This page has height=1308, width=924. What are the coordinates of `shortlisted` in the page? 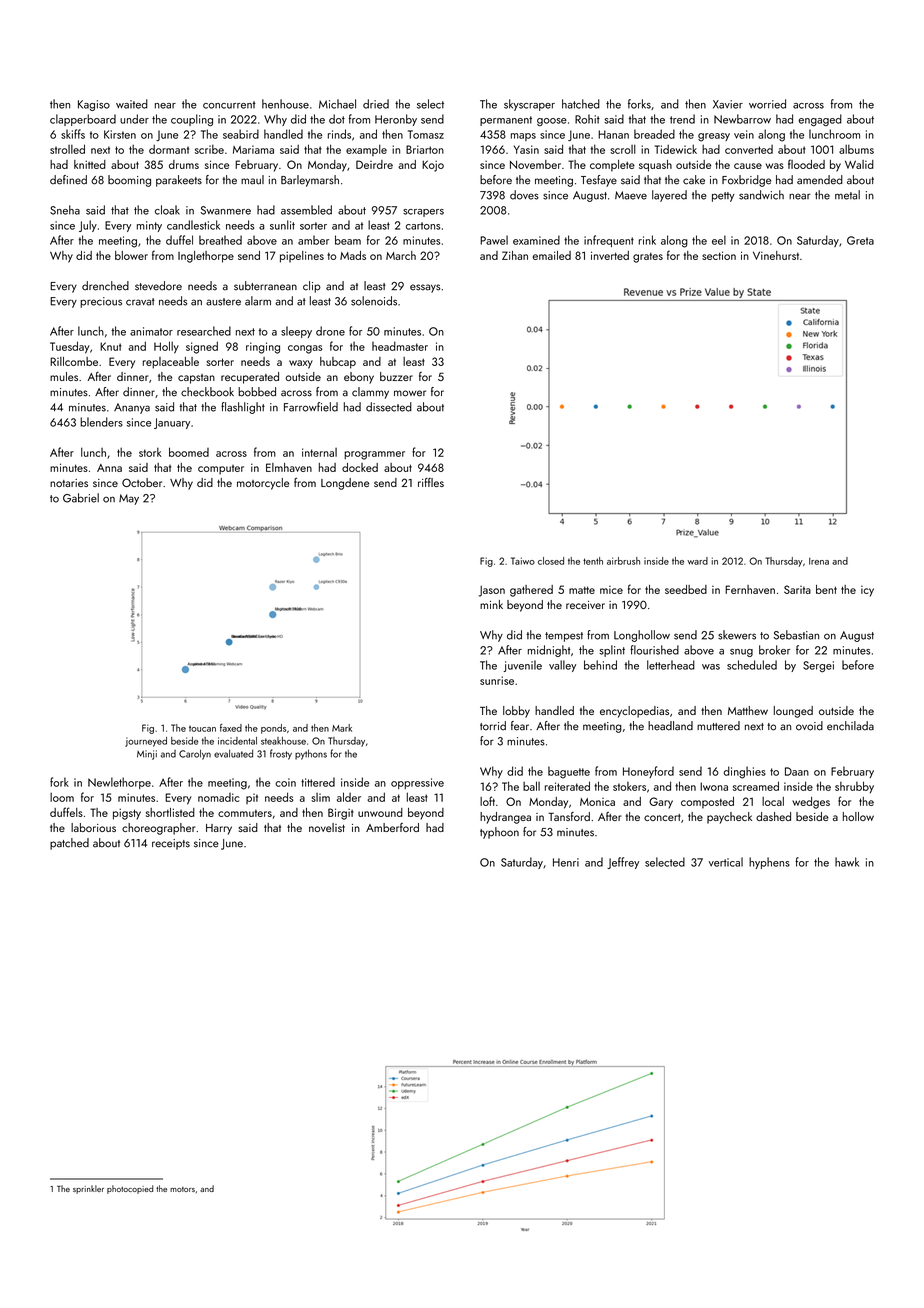 It's located at (170, 812).
